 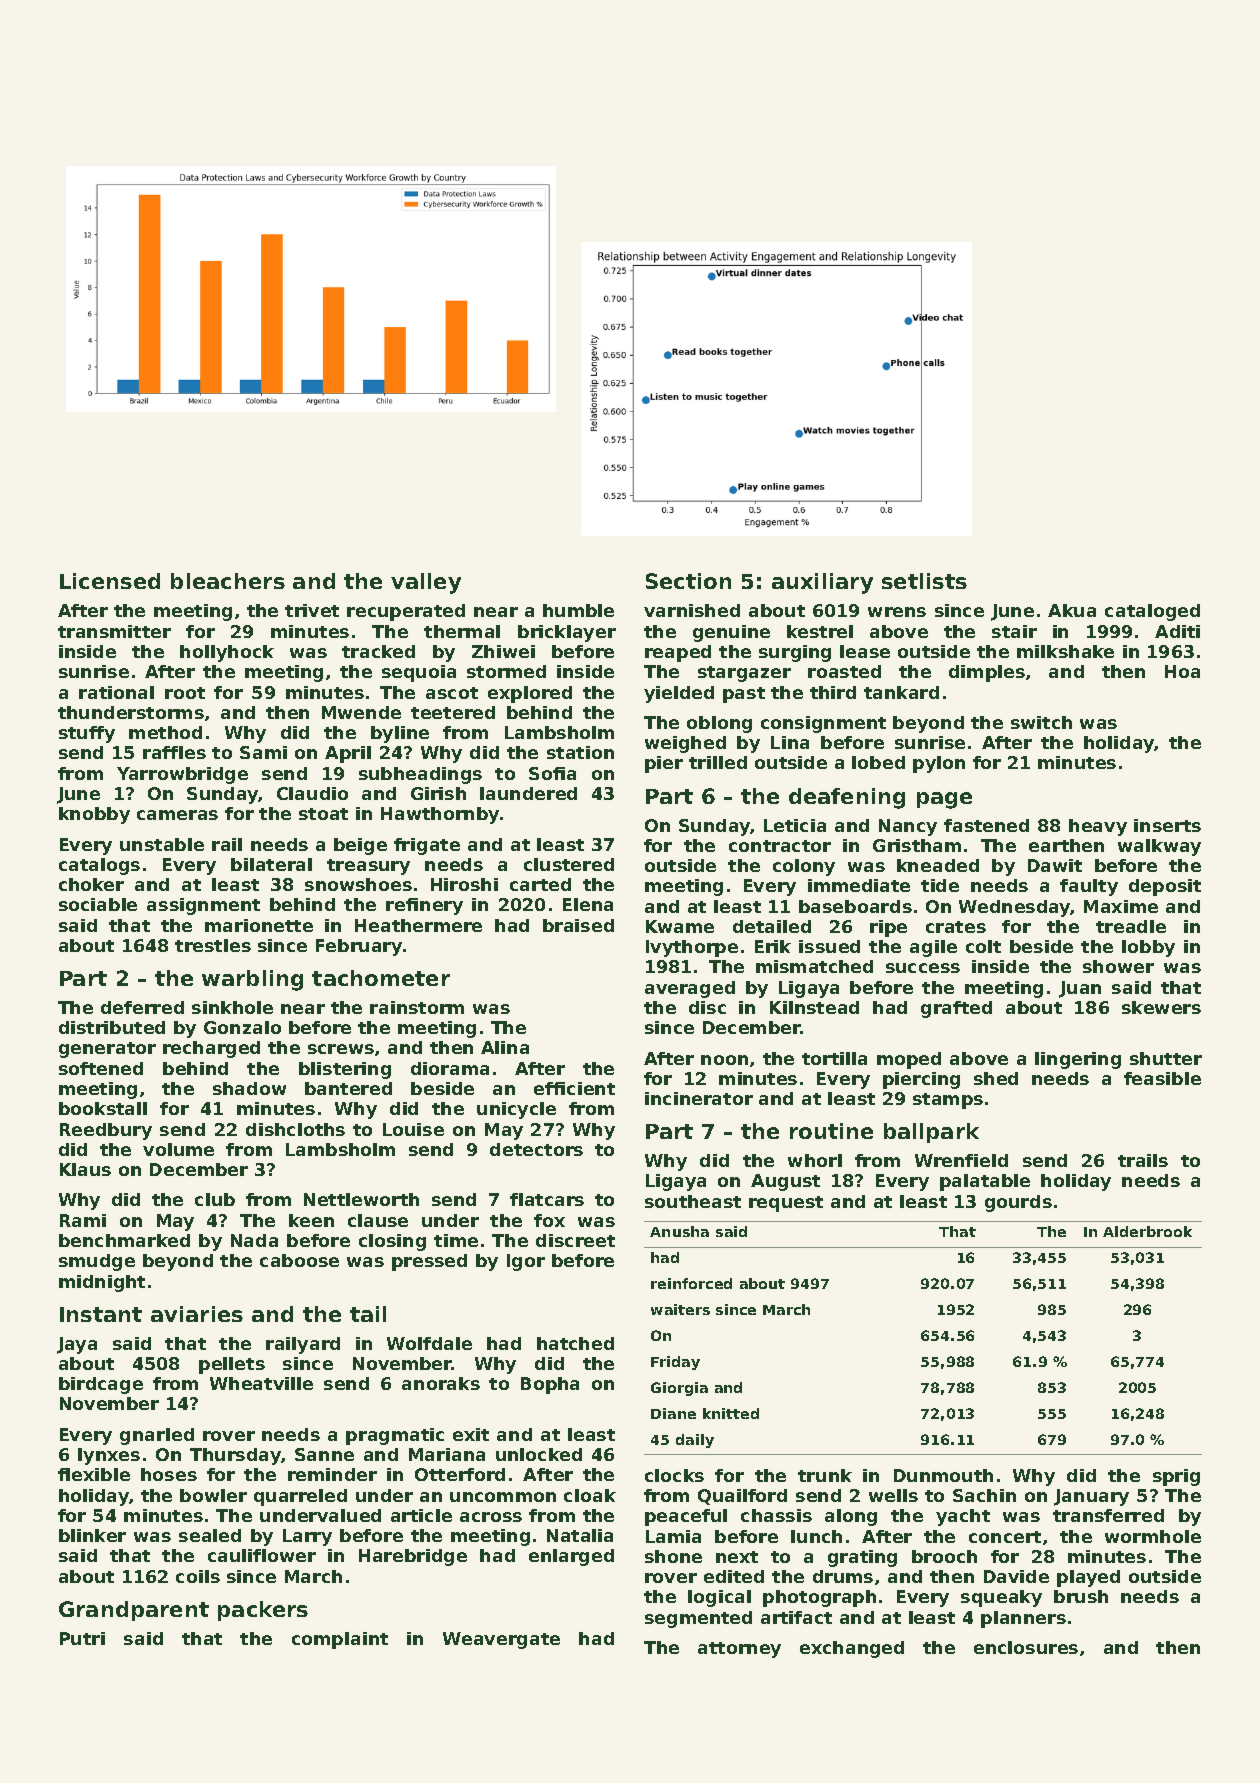 I want to click on flatcars, so click(x=547, y=1199).
